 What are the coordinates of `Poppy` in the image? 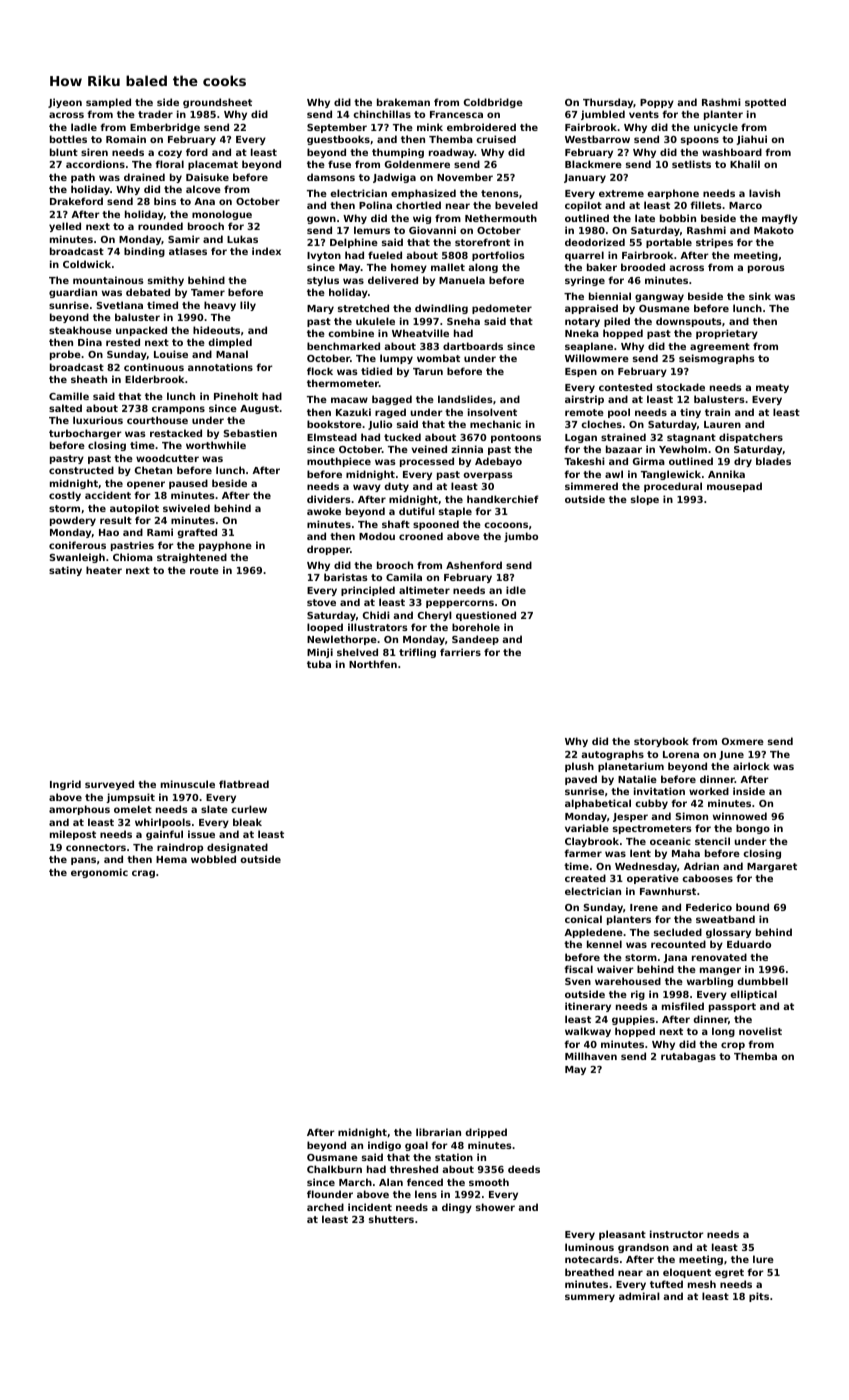 It's located at (657, 103).
